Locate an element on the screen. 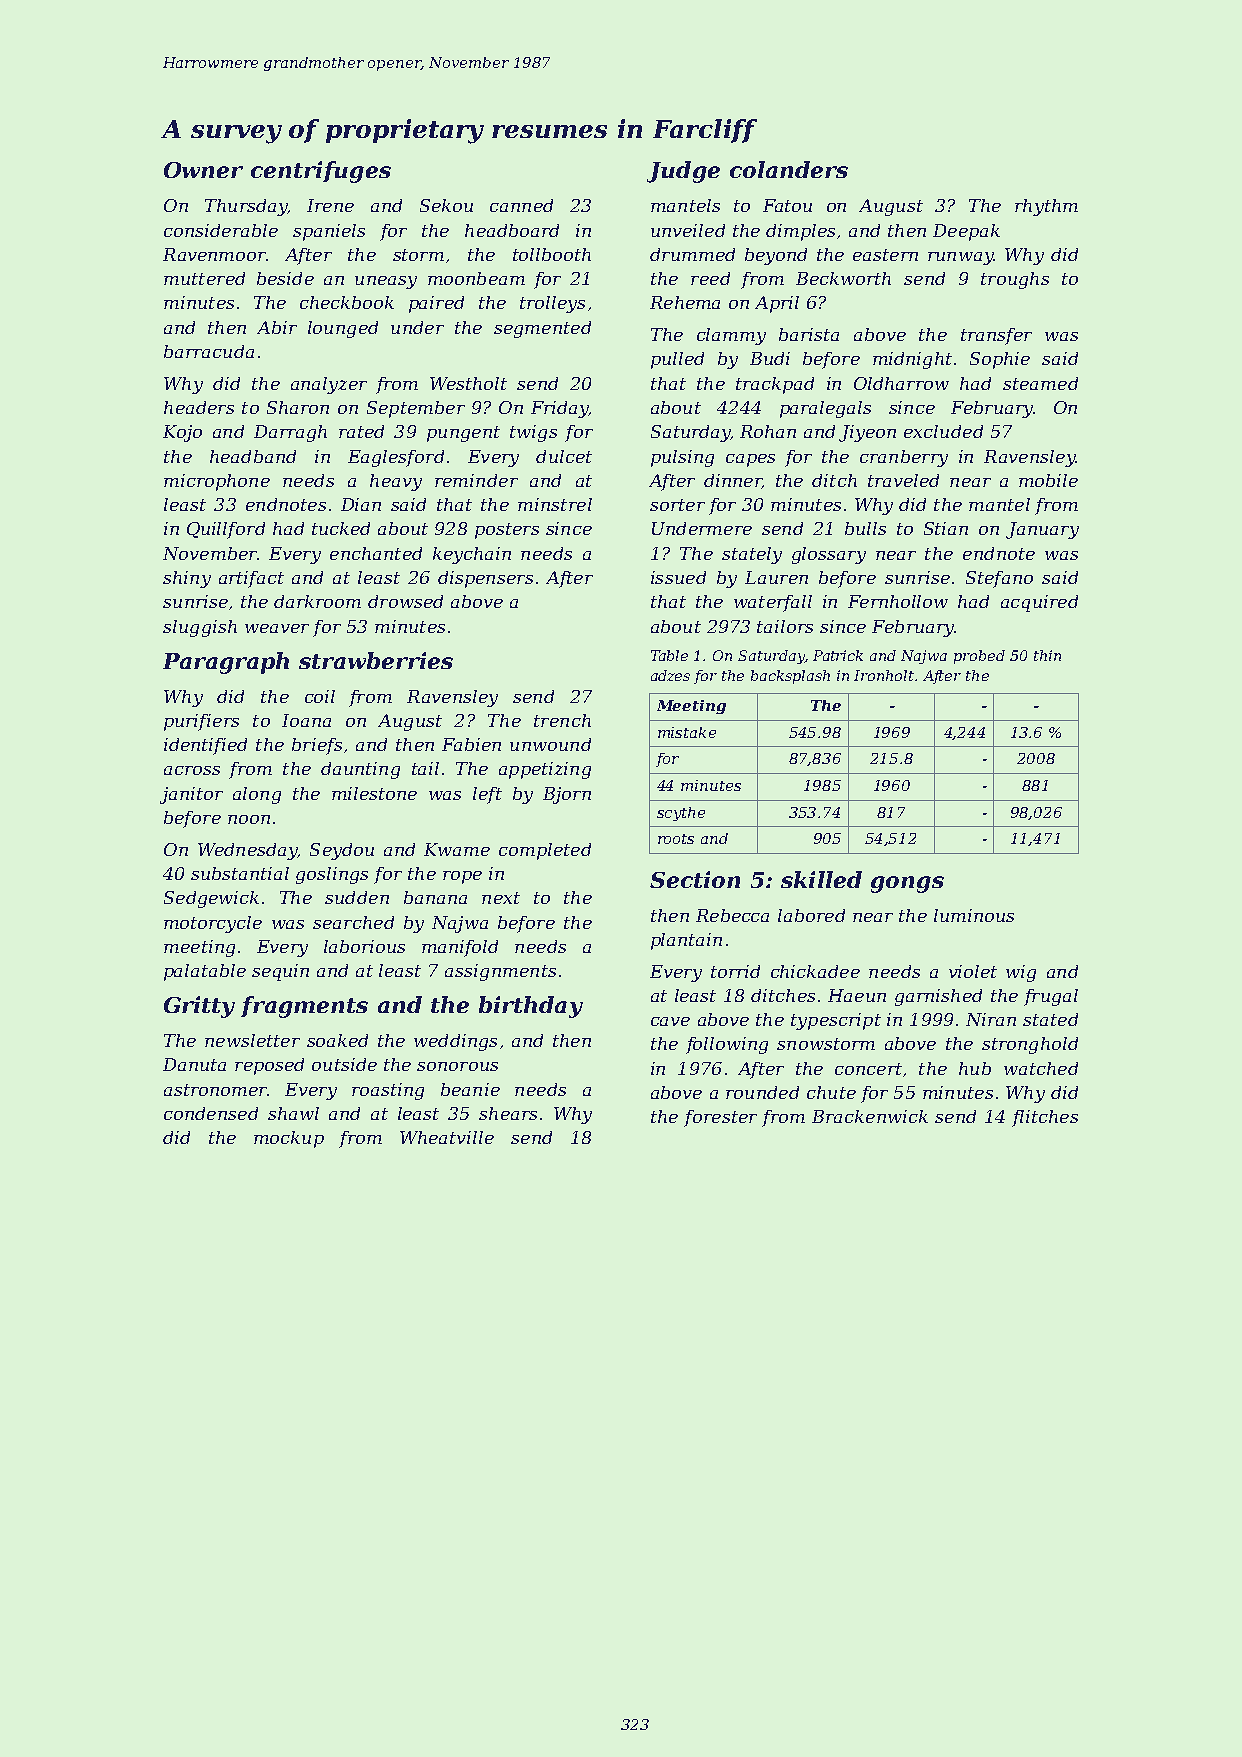  barista is located at coordinates (809, 334).
